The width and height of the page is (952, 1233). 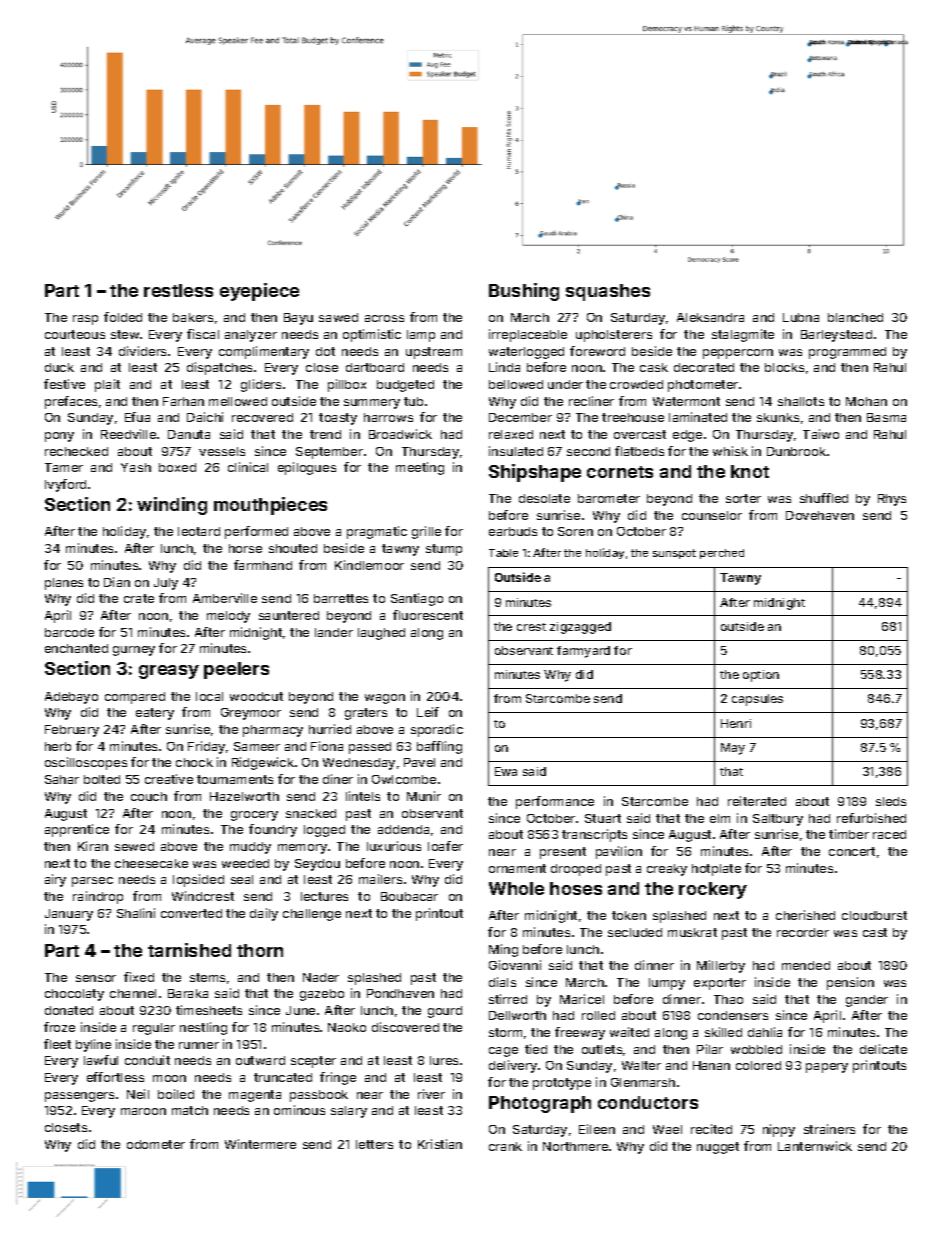 What do you see at coordinates (716, 870) in the page?
I see `hotplate` at bounding box center [716, 870].
